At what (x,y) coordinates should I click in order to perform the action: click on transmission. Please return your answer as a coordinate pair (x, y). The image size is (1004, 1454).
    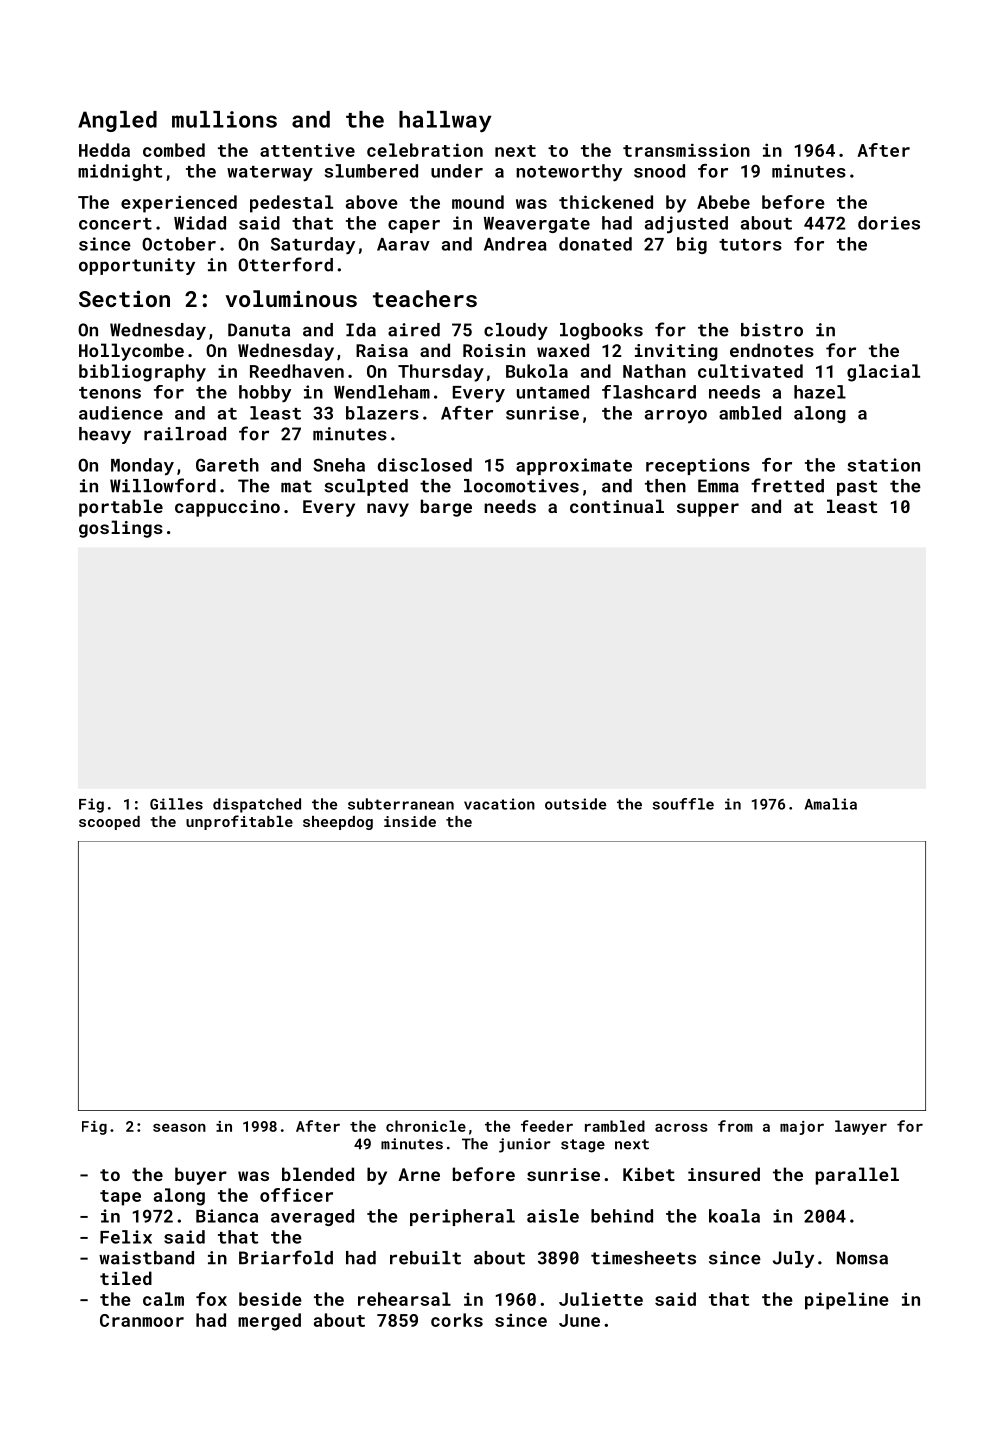
    Looking at the image, I should click on (686, 150).
